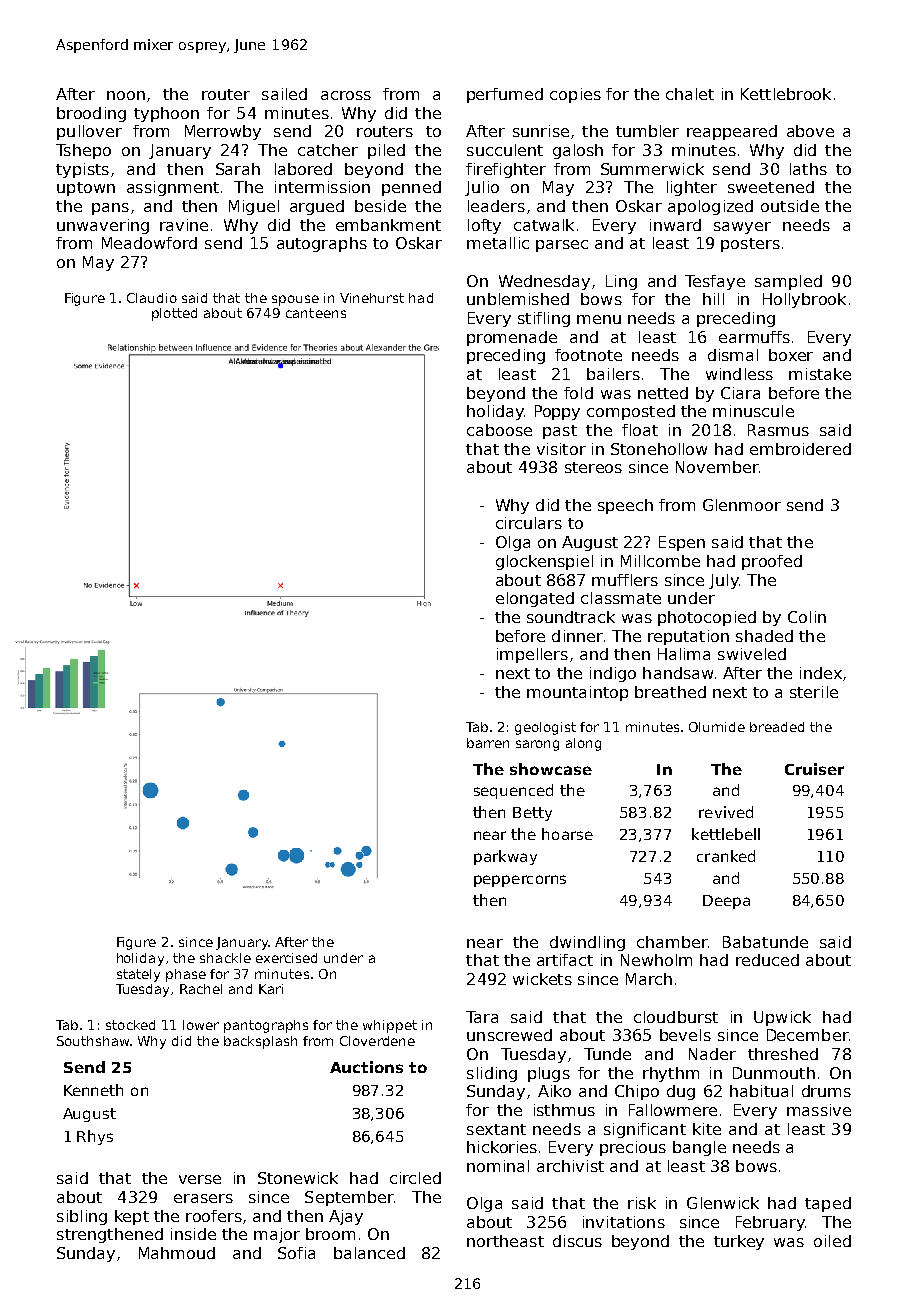 The image size is (908, 1316). What do you see at coordinates (177, 1253) in the document?
I see `Mahmoud` at bounding box center [177, 1253].
